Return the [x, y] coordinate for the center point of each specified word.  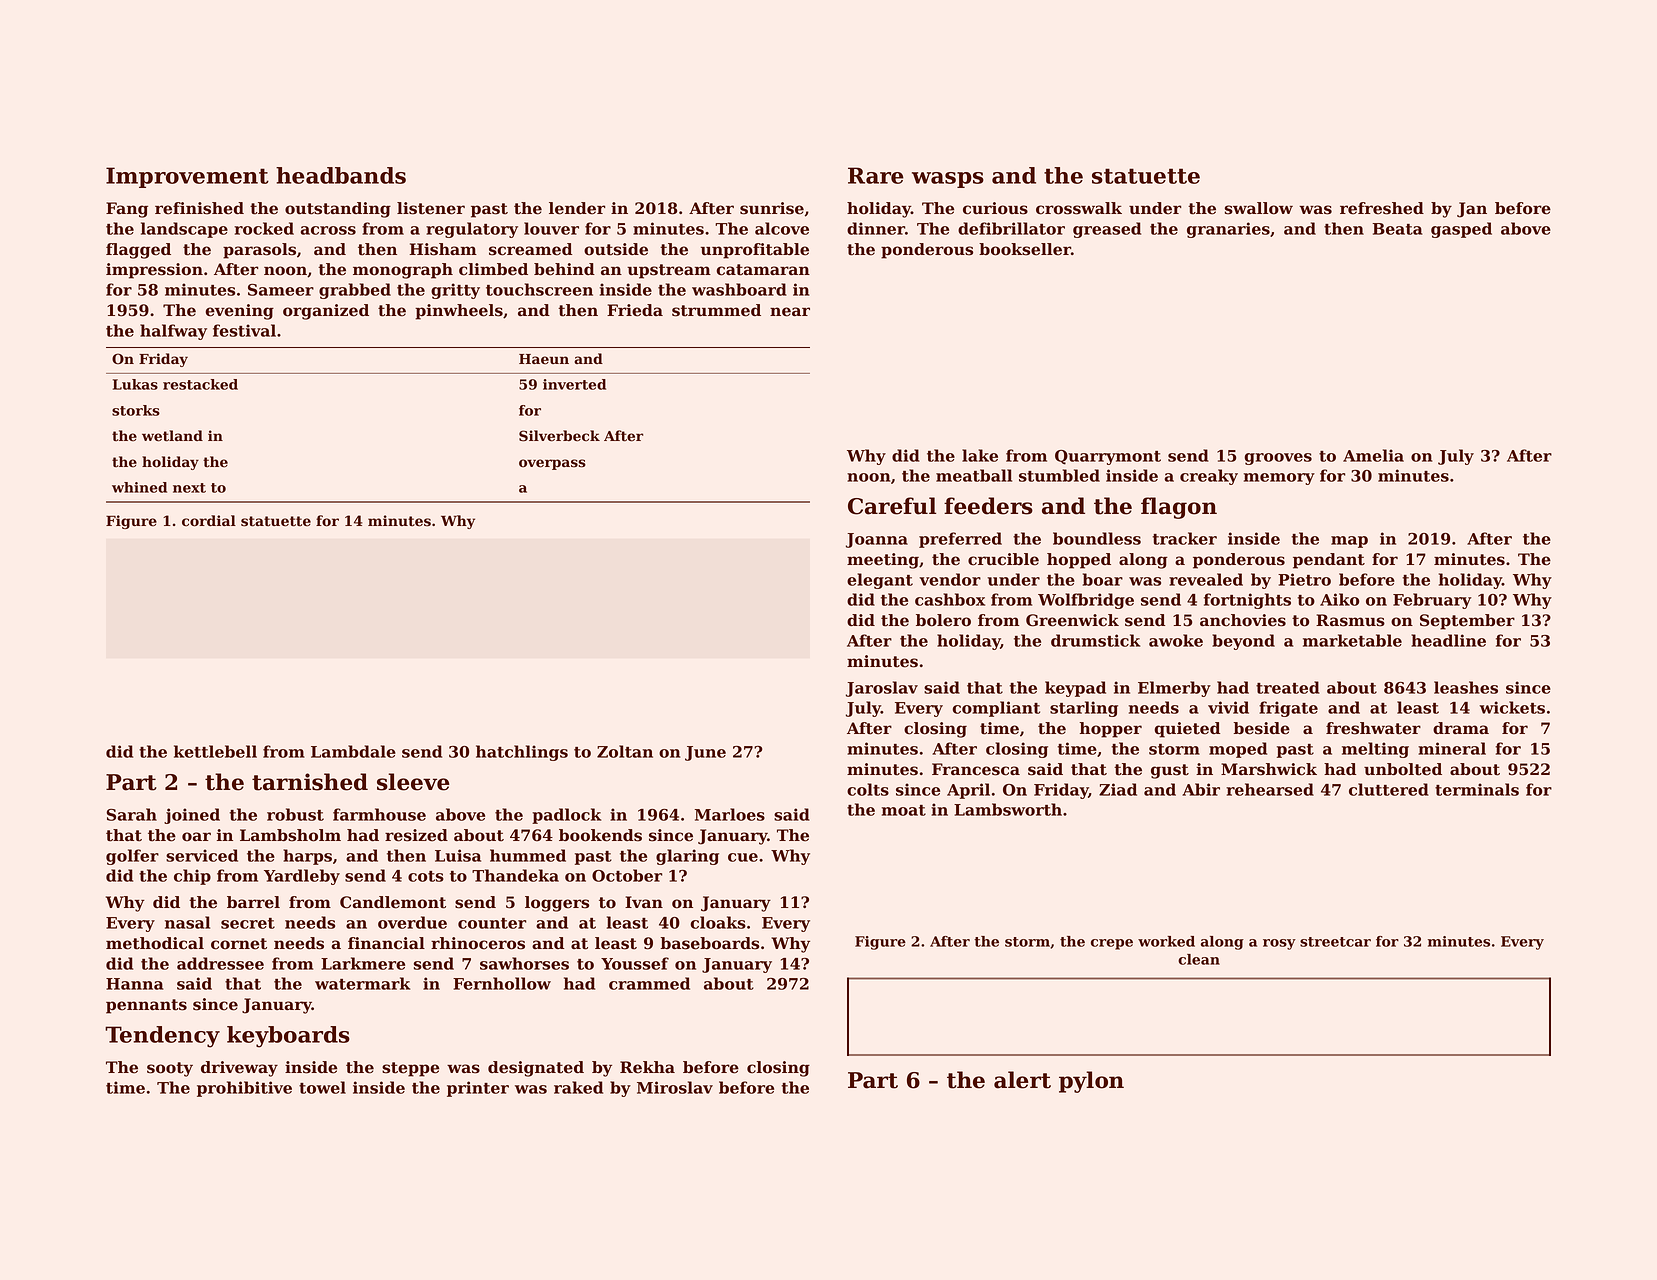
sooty [170, 1069]
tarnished [310, 782]
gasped [1461, 230]
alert [1022, 1080]
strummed [716, 310]
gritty [455, 291]
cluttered [1389, 789]
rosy [1279, 944]
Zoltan [625, 751]
